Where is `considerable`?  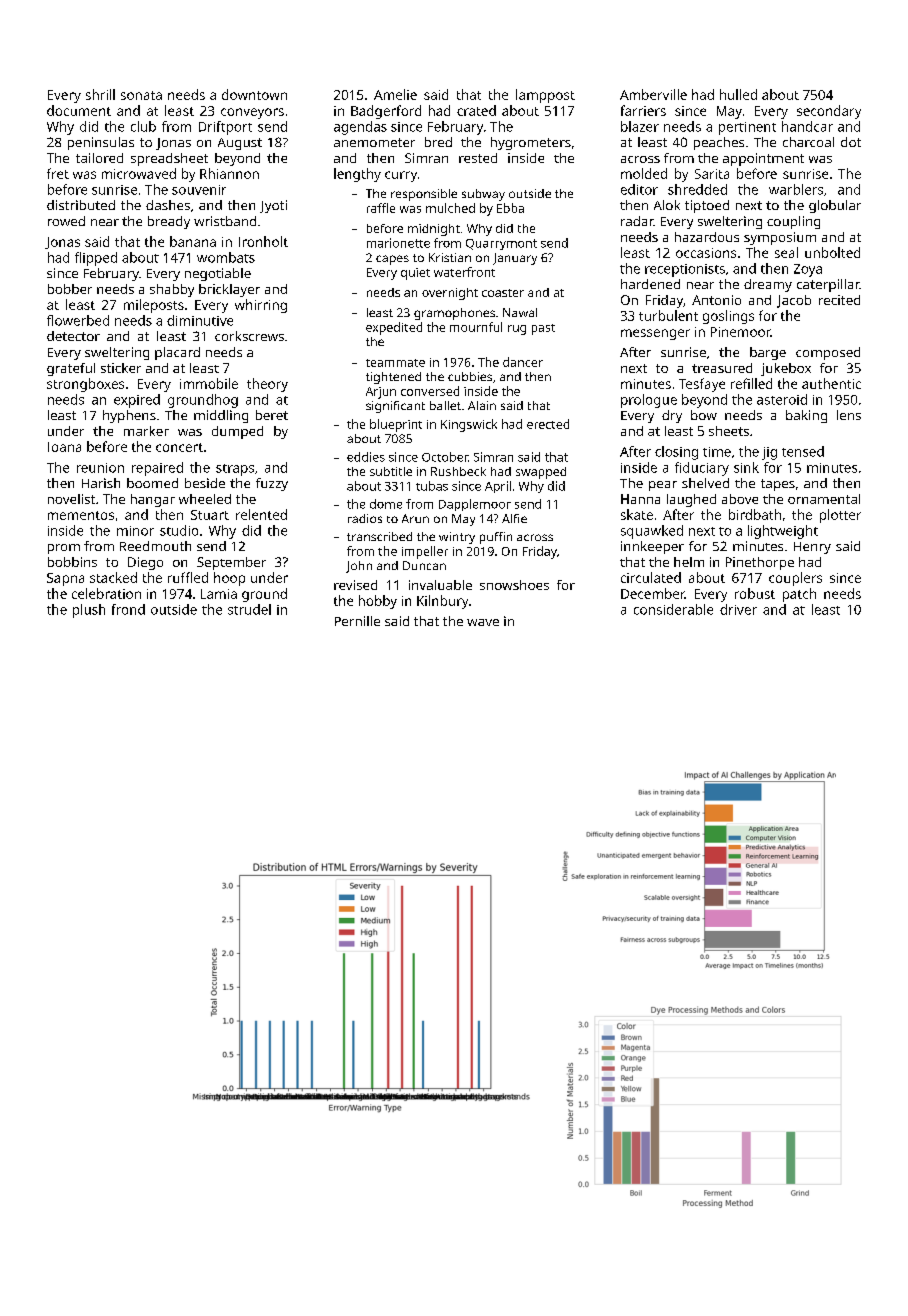
considerable is located at coordinates (673, 609).
